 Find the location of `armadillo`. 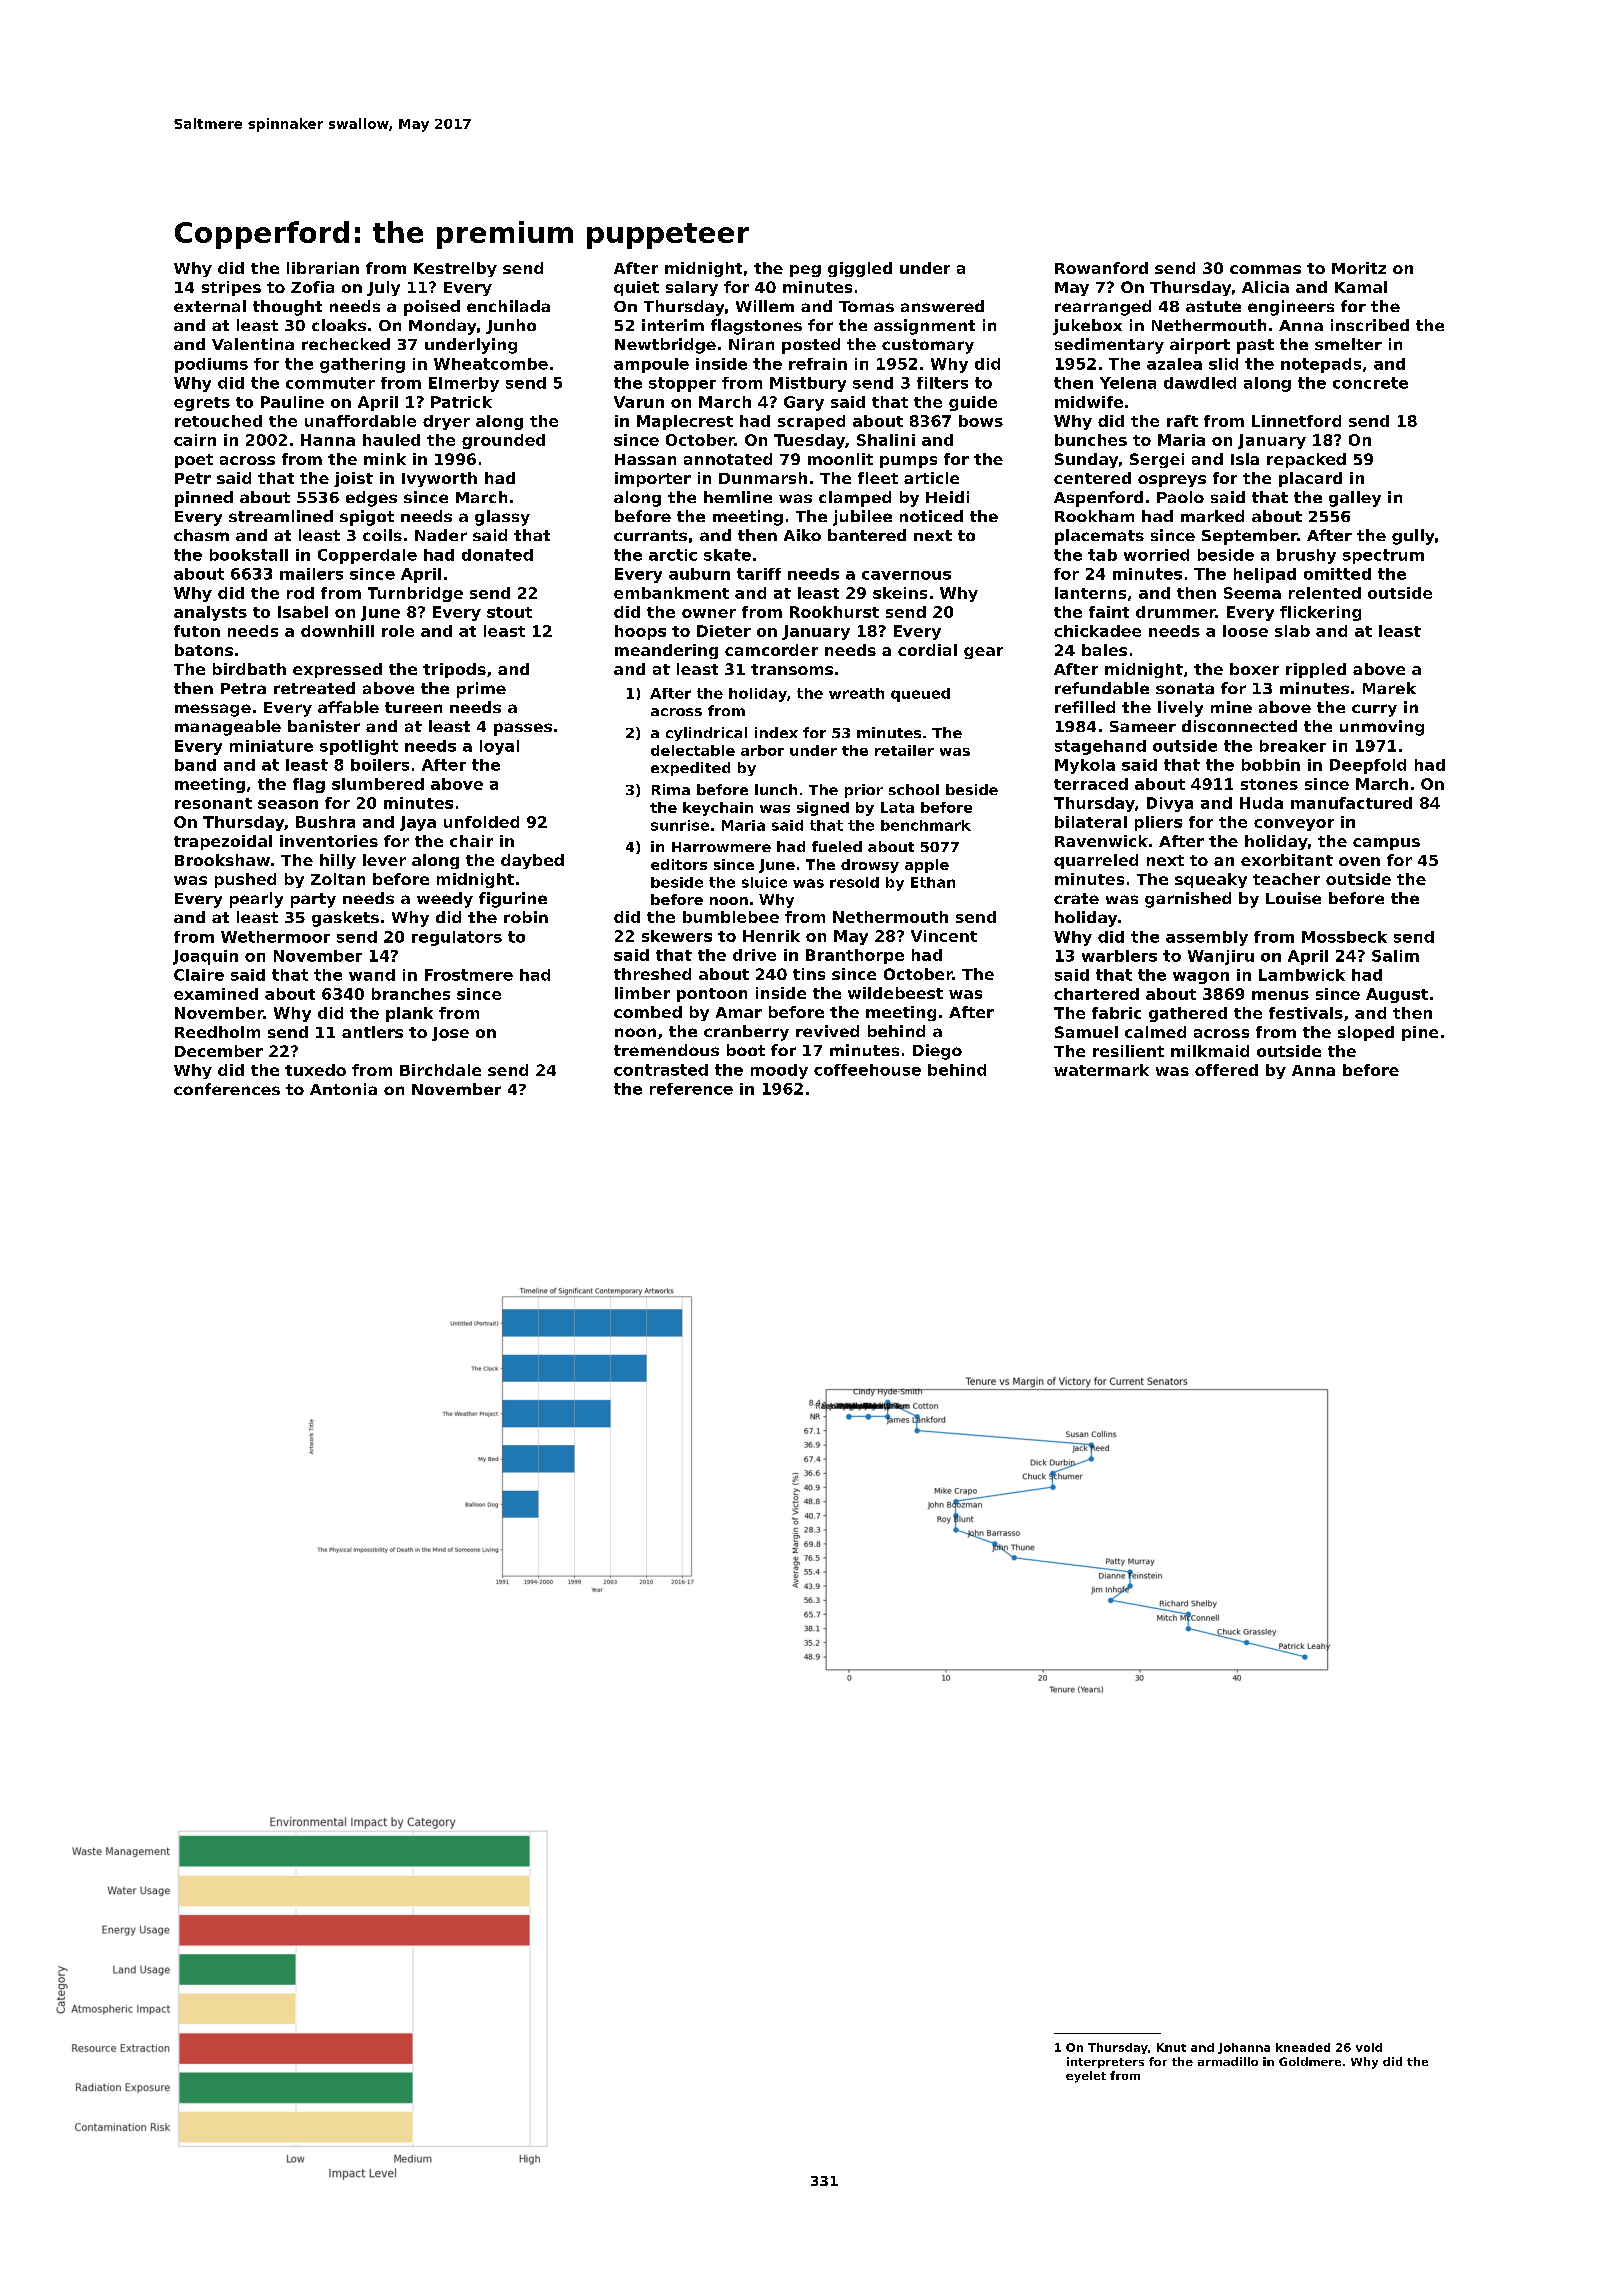

armadillo is located at coordinates (1228, 2061).
